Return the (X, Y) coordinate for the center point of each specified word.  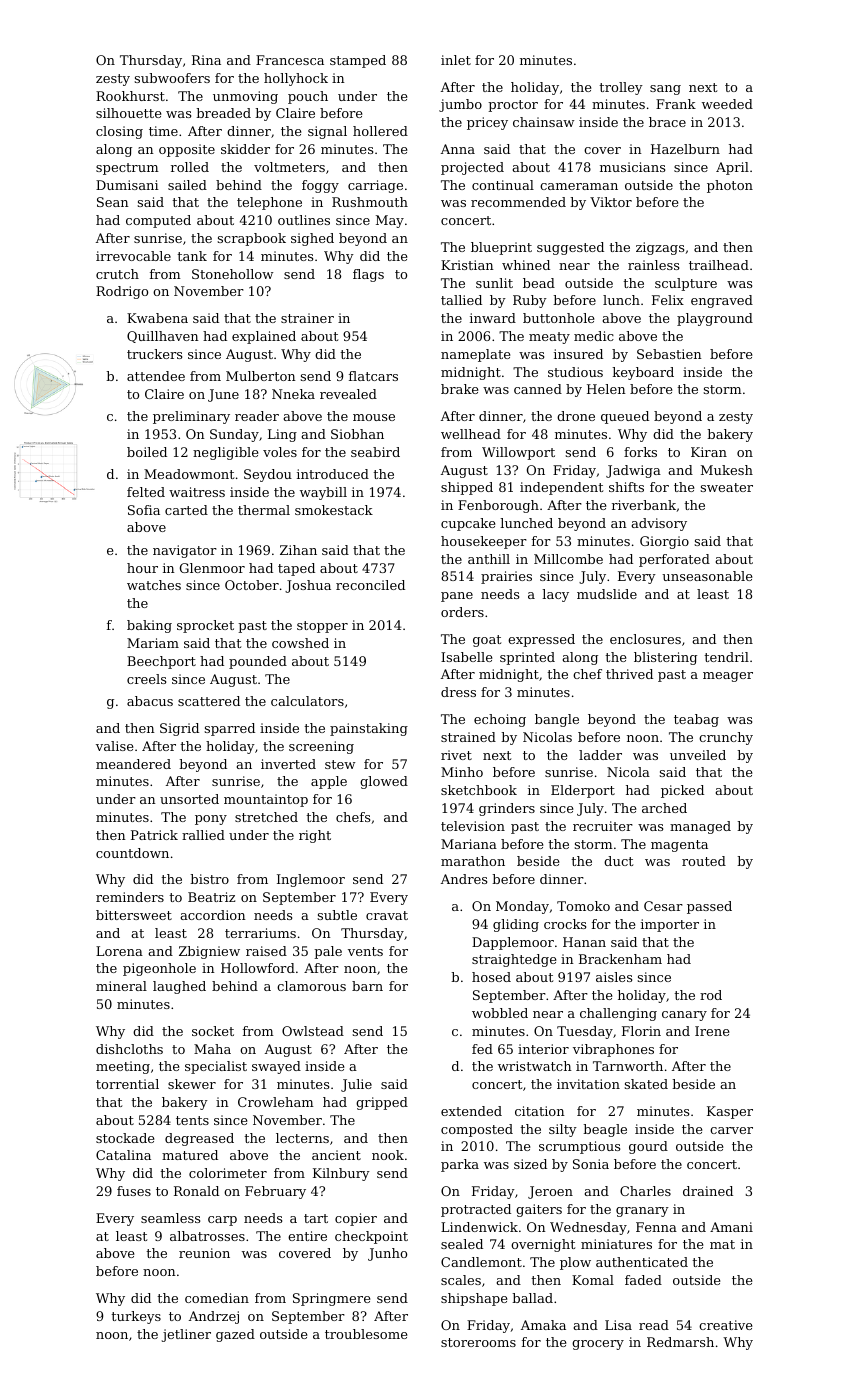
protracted (476, 1210)
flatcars (373, 376)
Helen (606, 389)
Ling (282, 435)
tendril (726, 657)
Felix (668, 300)
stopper (322, 627)
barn (367, 986)
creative (725, 1325)
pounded (258, 662)
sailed (187, 185)
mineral (121, 986)
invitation (588, 1084)
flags (368, 275)
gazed (235, 1335)
